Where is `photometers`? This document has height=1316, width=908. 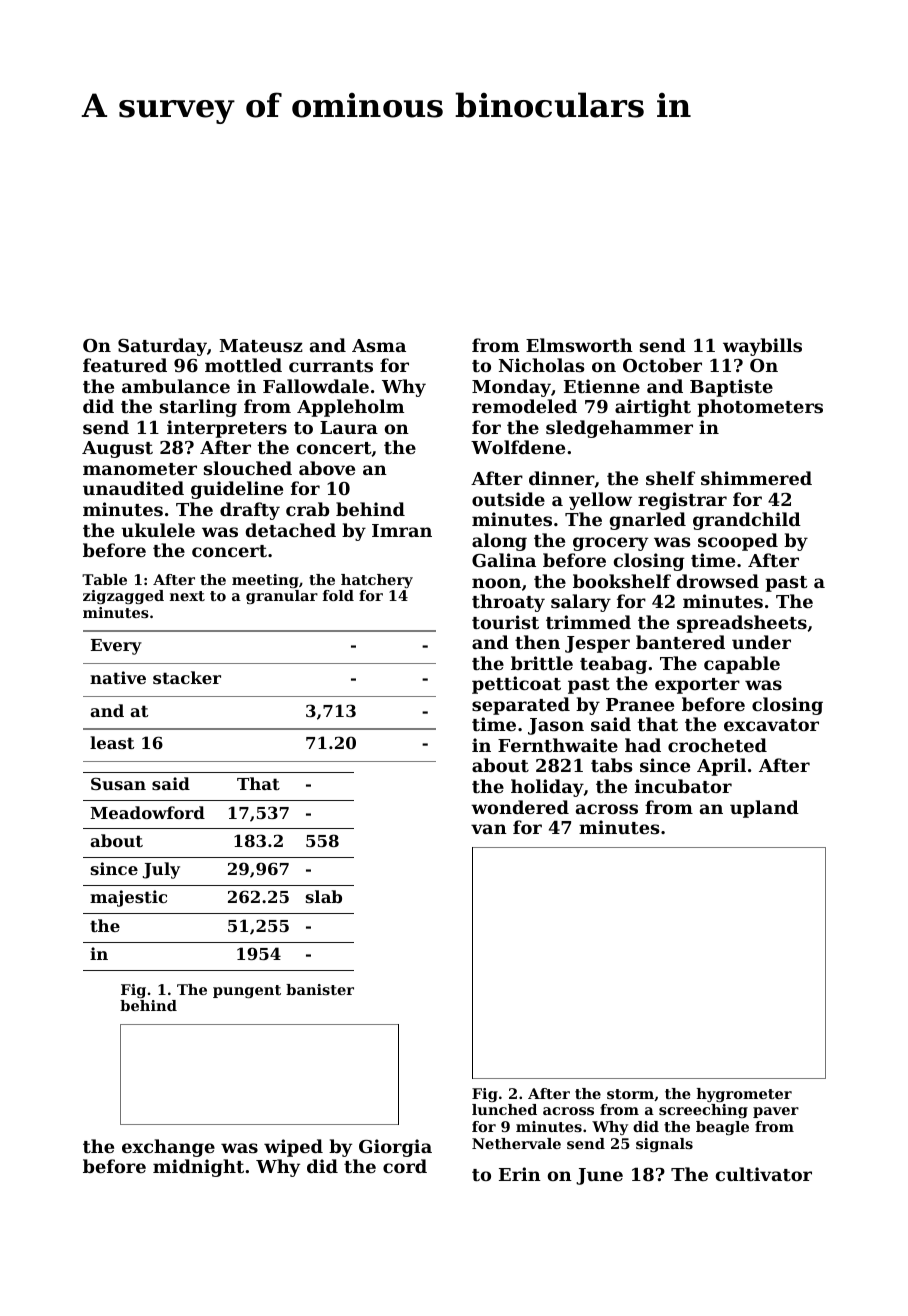 photometers is located at coordinates (760, 408).
